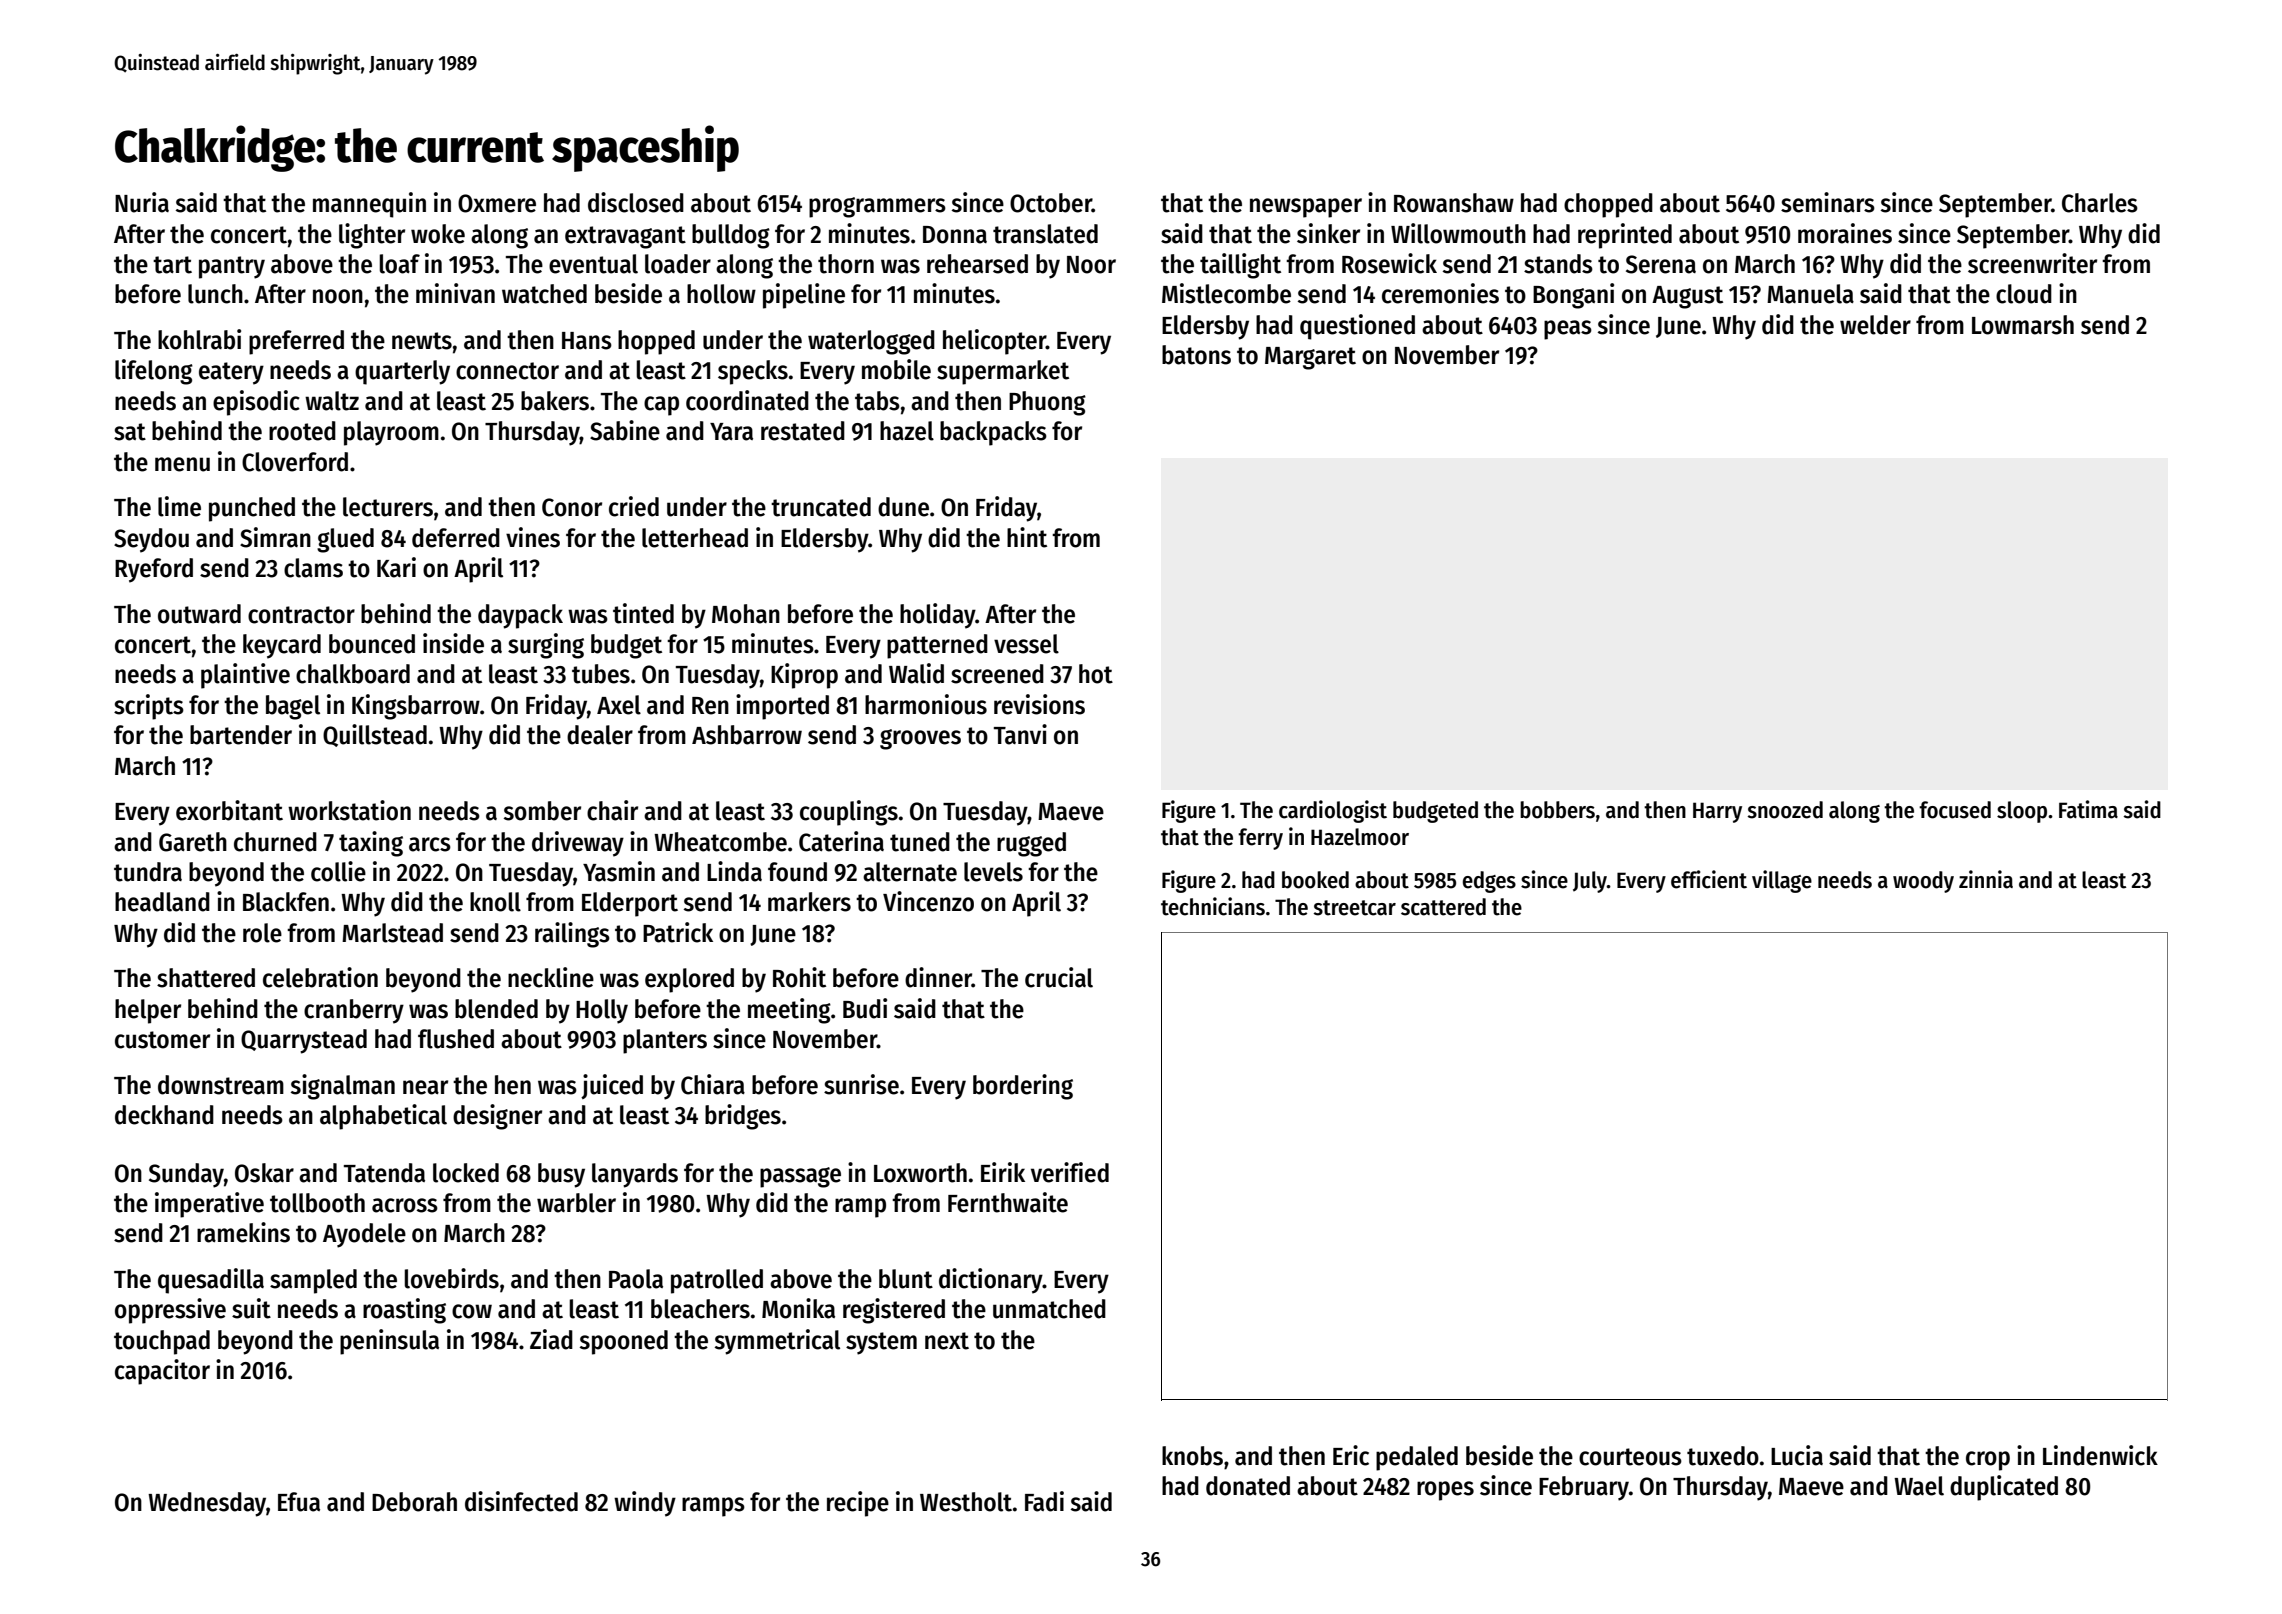 The image size is (2282, 1614). I want to click on capacitor, so click(162, 1372).
